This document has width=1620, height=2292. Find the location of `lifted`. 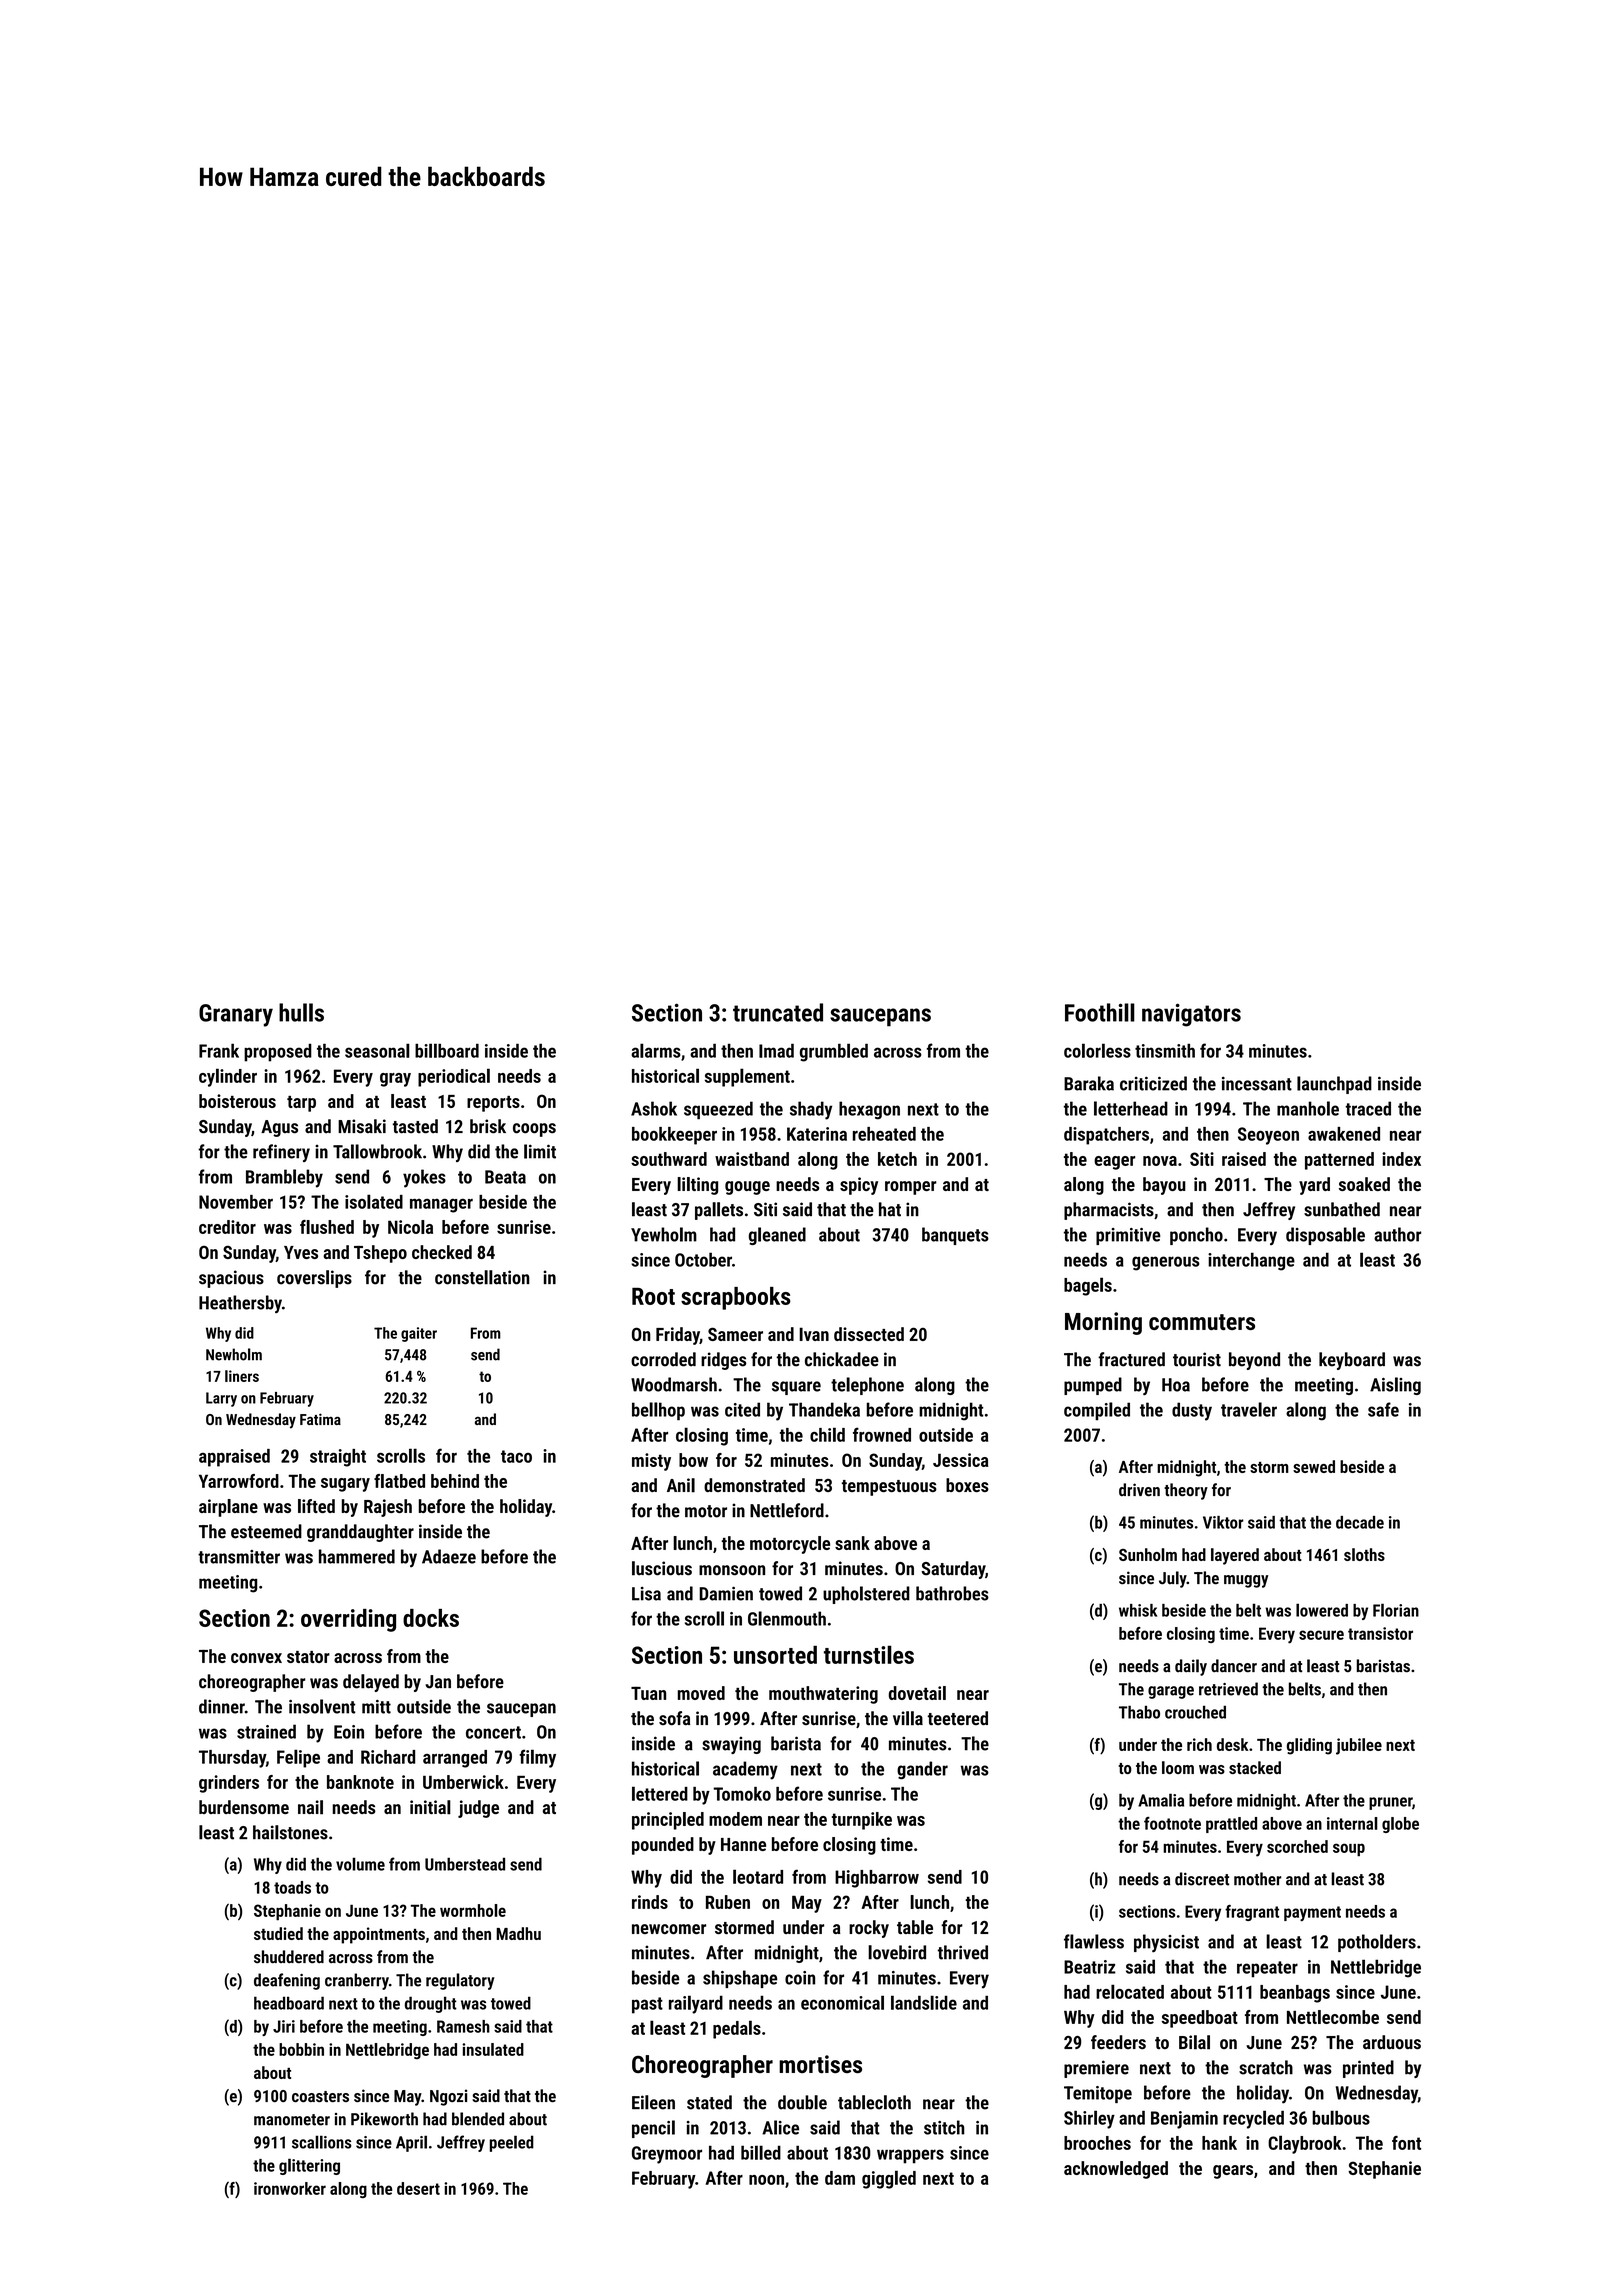

lifted is located at coordinates (316, 1506).
